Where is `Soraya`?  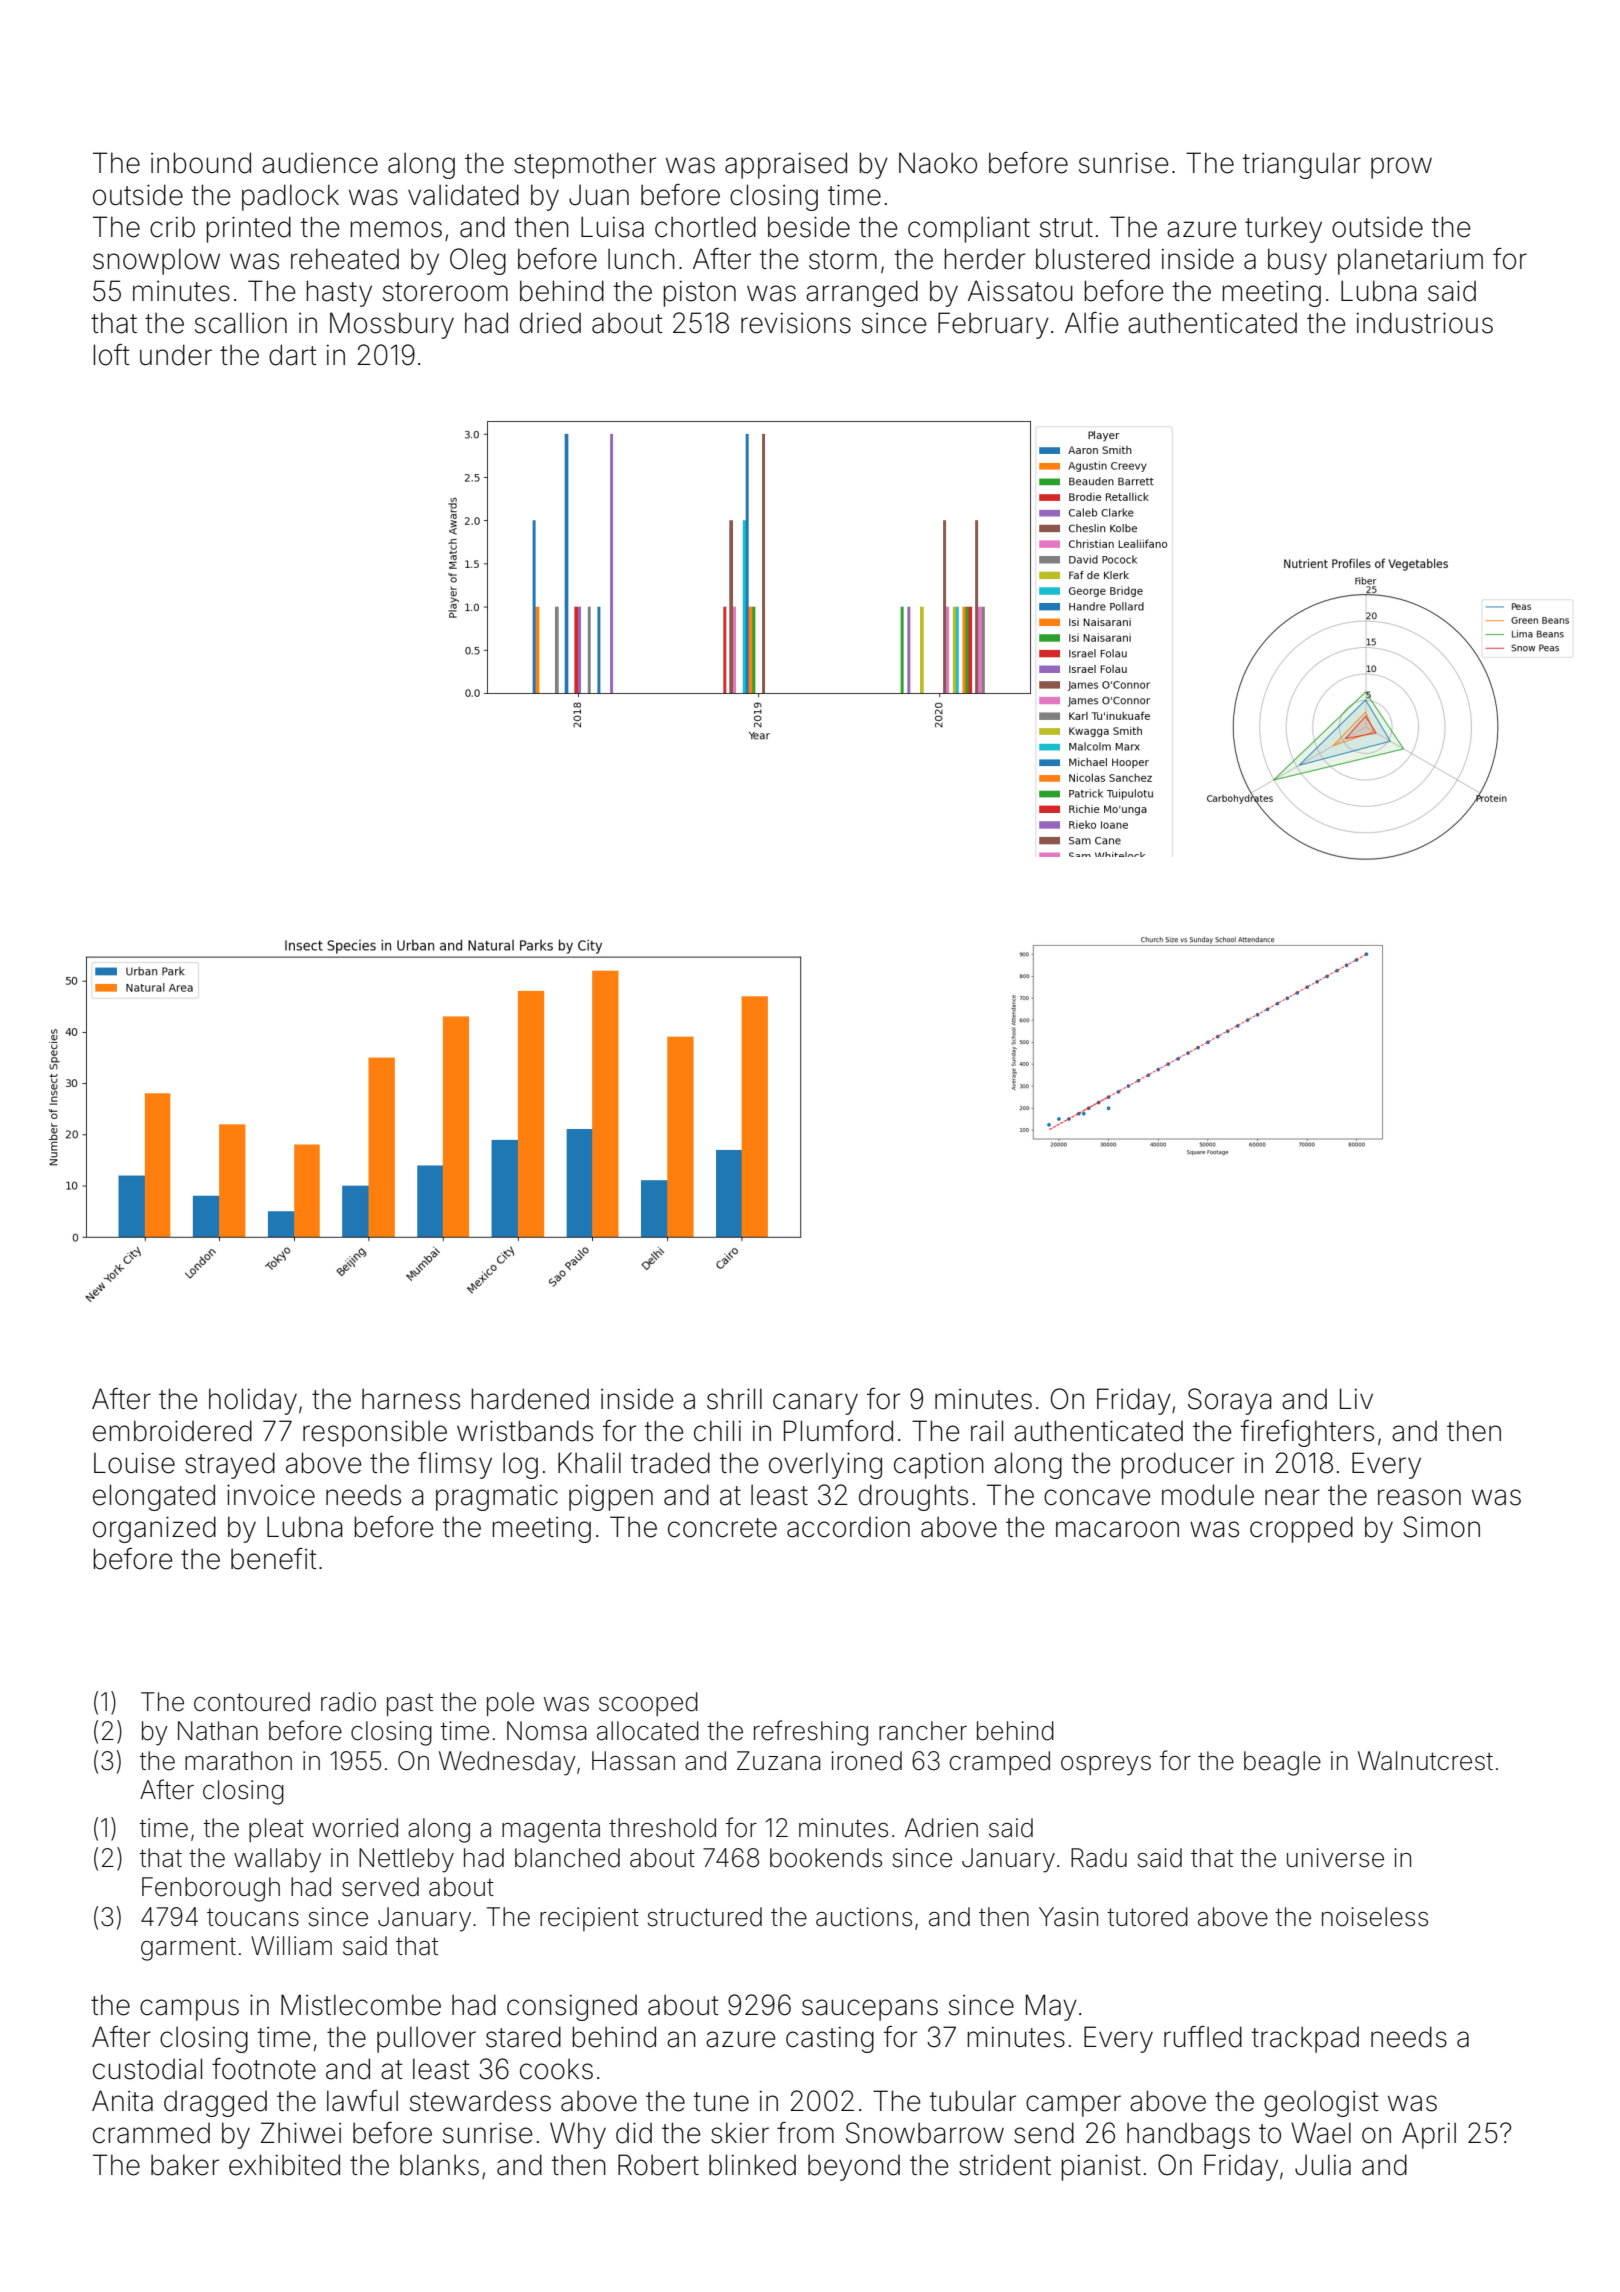 Soraya is located at coordinates (1229, 1401).
